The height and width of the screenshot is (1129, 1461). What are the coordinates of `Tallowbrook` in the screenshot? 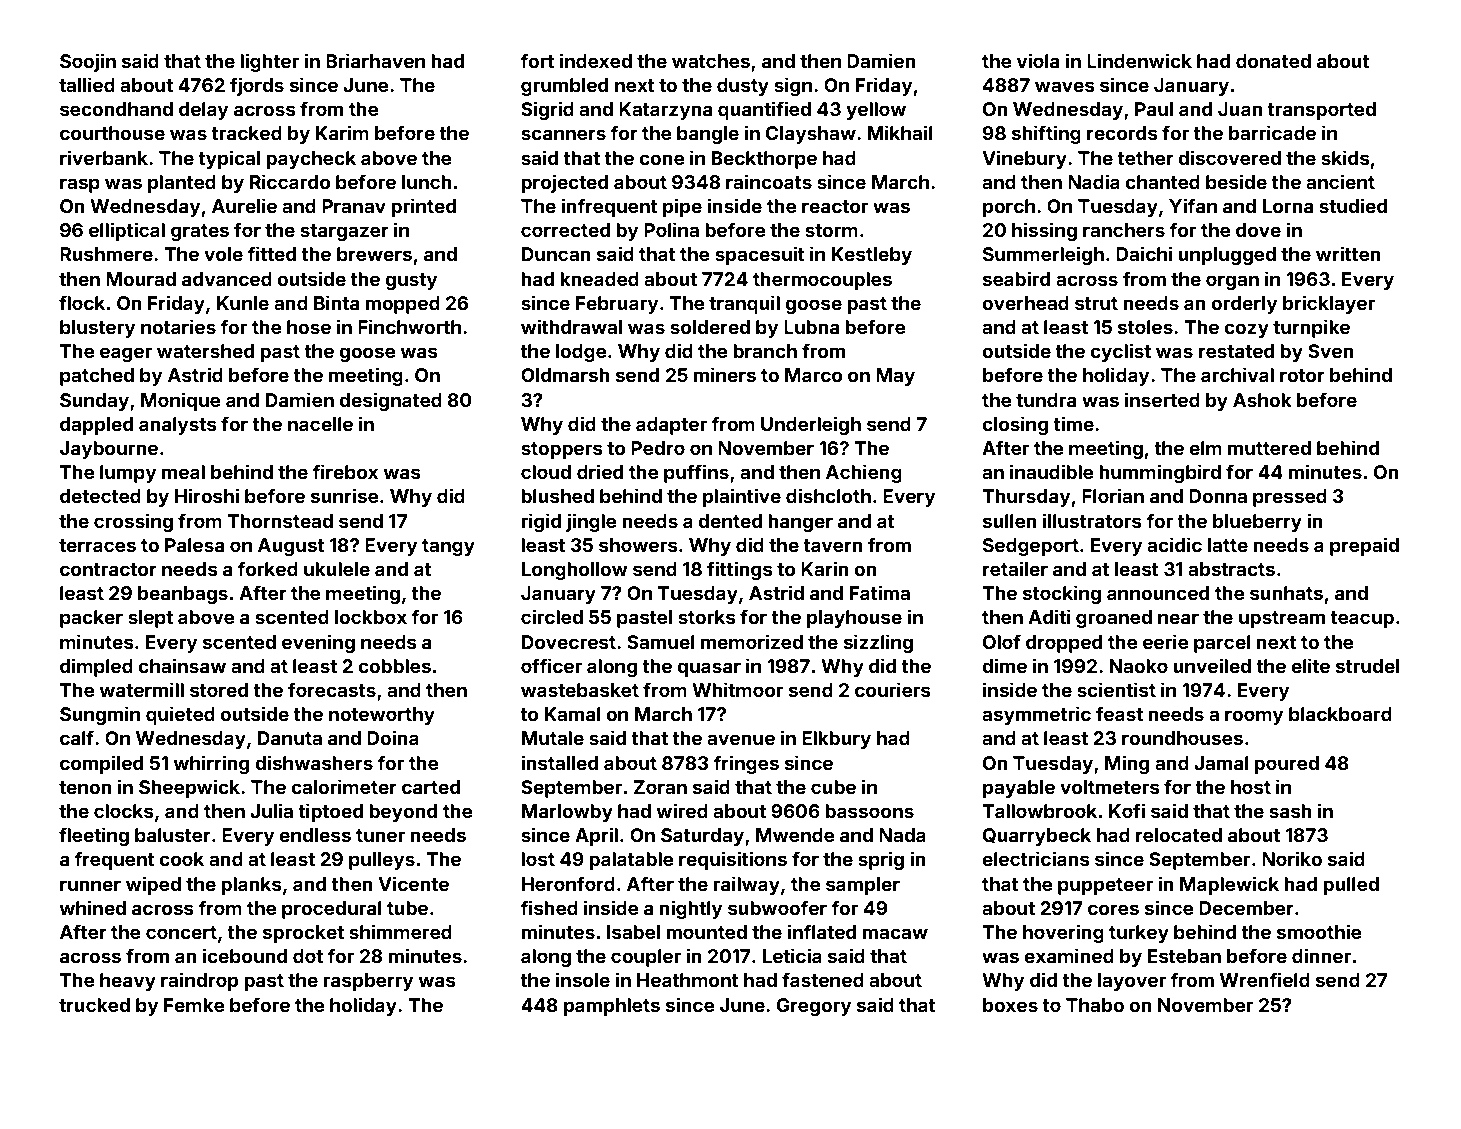 It's located at (1039, 811).
